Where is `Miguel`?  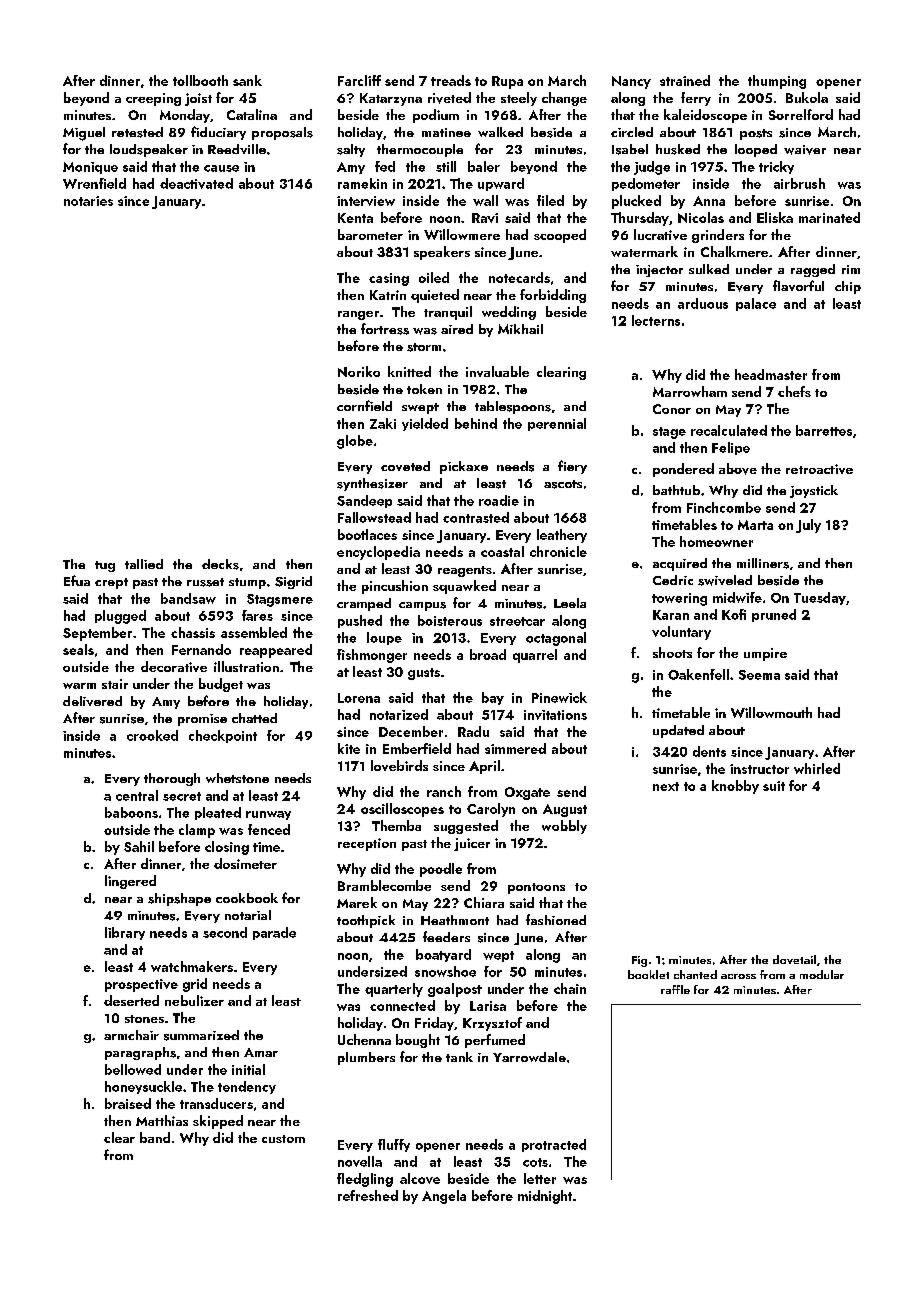
Miguel is located at coordinates (84, 134).
